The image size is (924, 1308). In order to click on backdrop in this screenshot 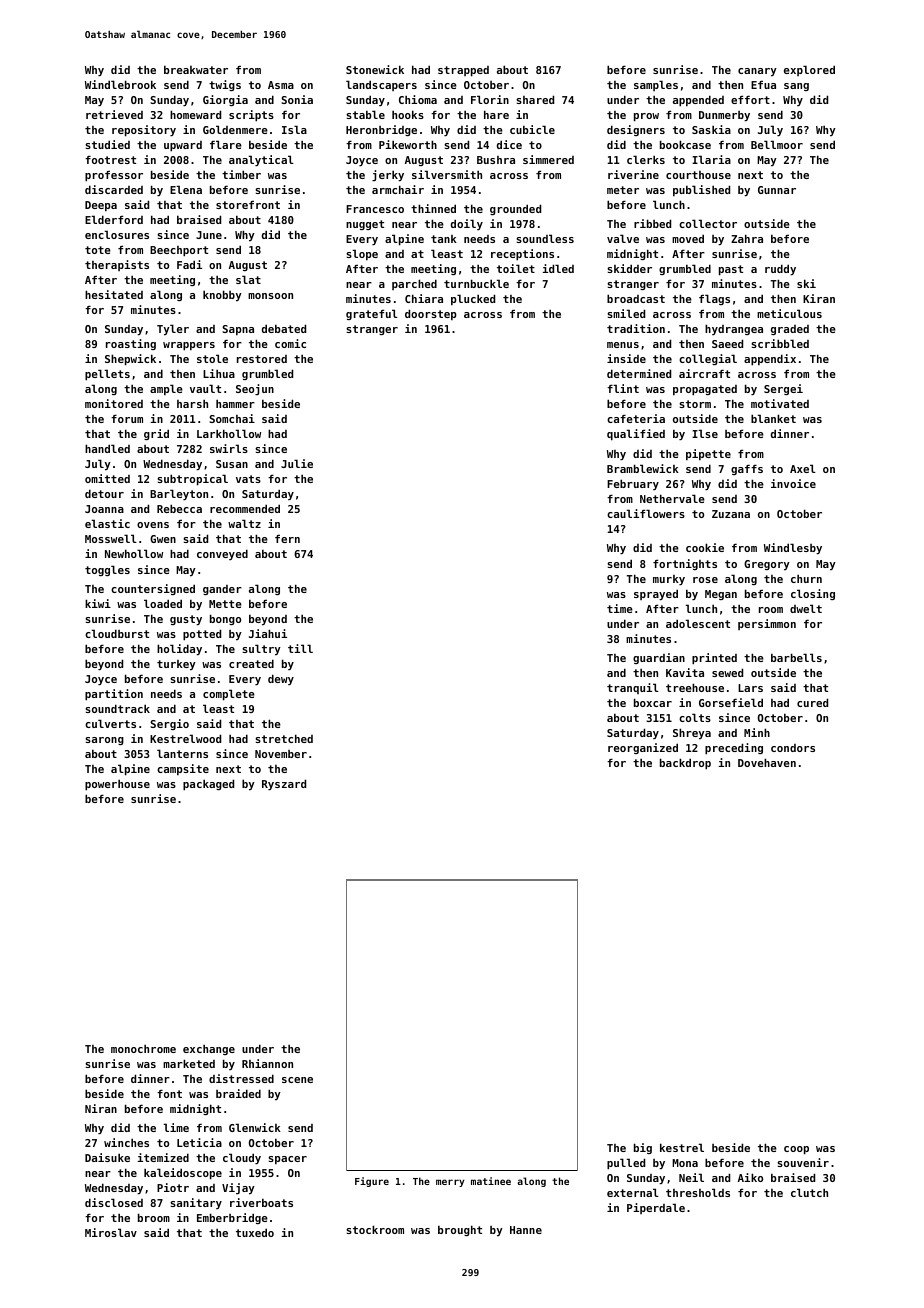, I will do `click(685, 764)`.
